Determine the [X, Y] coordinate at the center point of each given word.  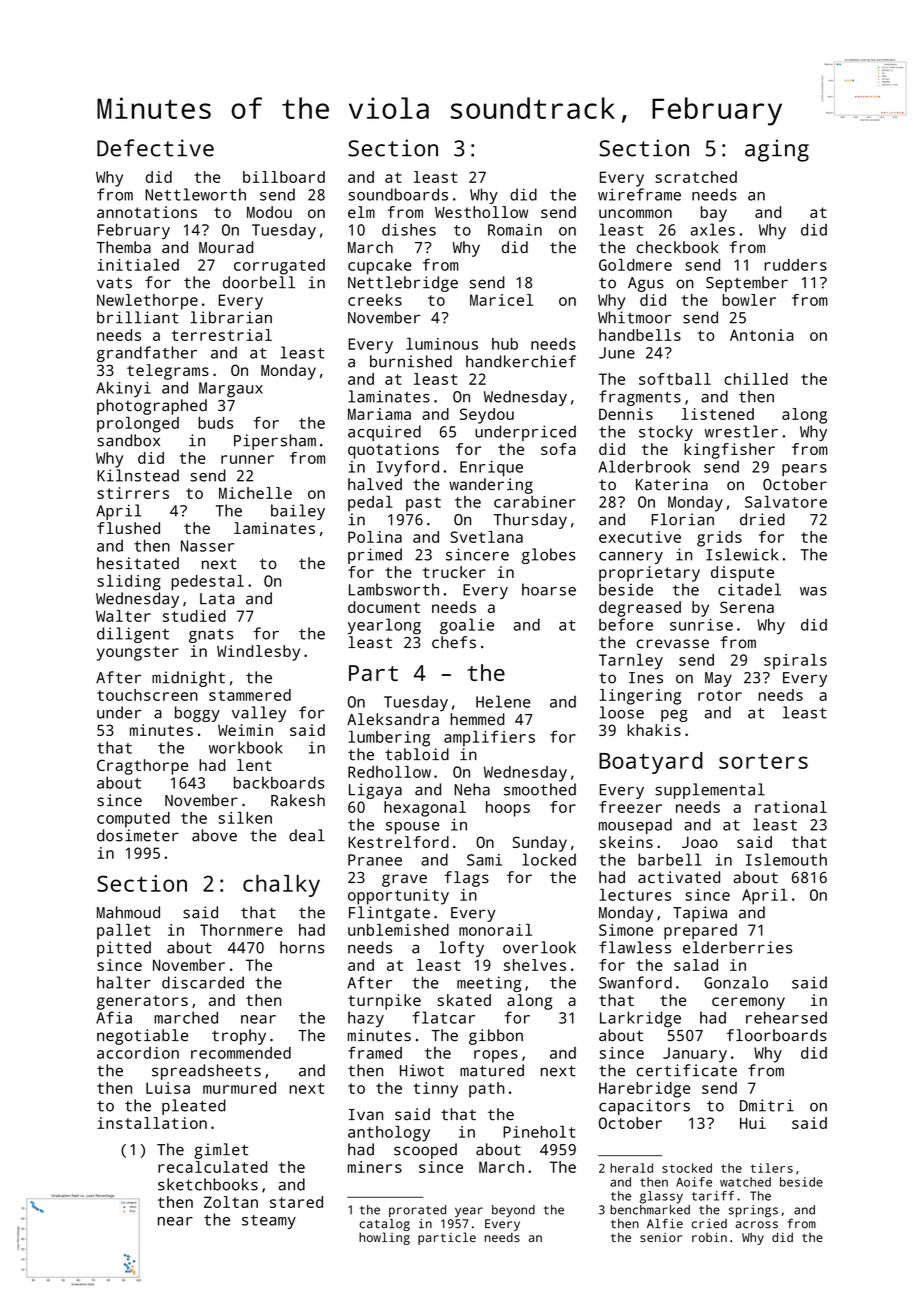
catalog [384, 1224]
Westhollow [481, 212]
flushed [128, 528]
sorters [763, 761]
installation [152, 1123]
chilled [756, 379]
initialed [138, 265]
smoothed [540, 789]
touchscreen [147, 695]
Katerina [672, 484]
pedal [370, 503]
